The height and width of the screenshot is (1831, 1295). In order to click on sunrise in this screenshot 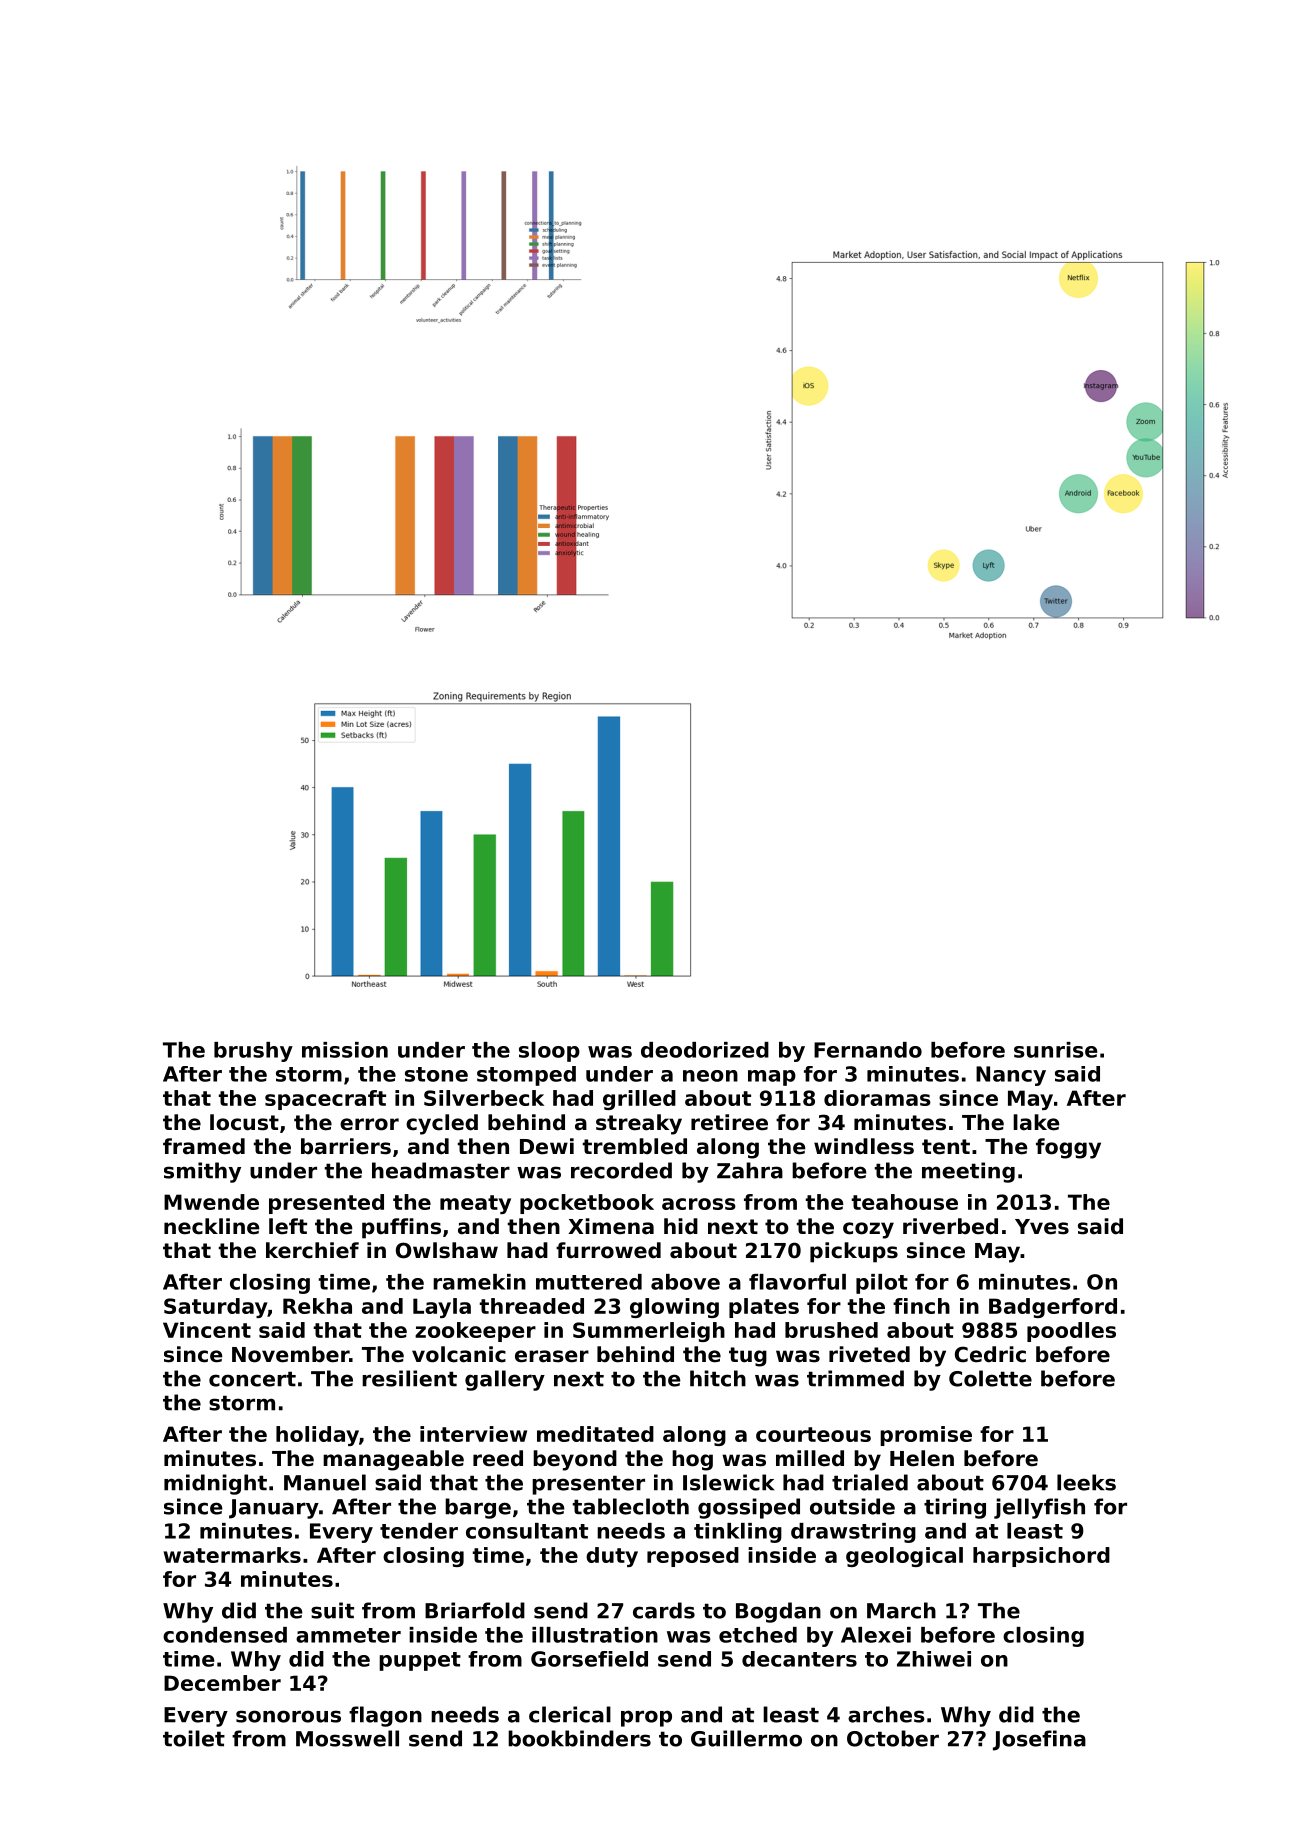, I will do `click(1055, 1050)`.
